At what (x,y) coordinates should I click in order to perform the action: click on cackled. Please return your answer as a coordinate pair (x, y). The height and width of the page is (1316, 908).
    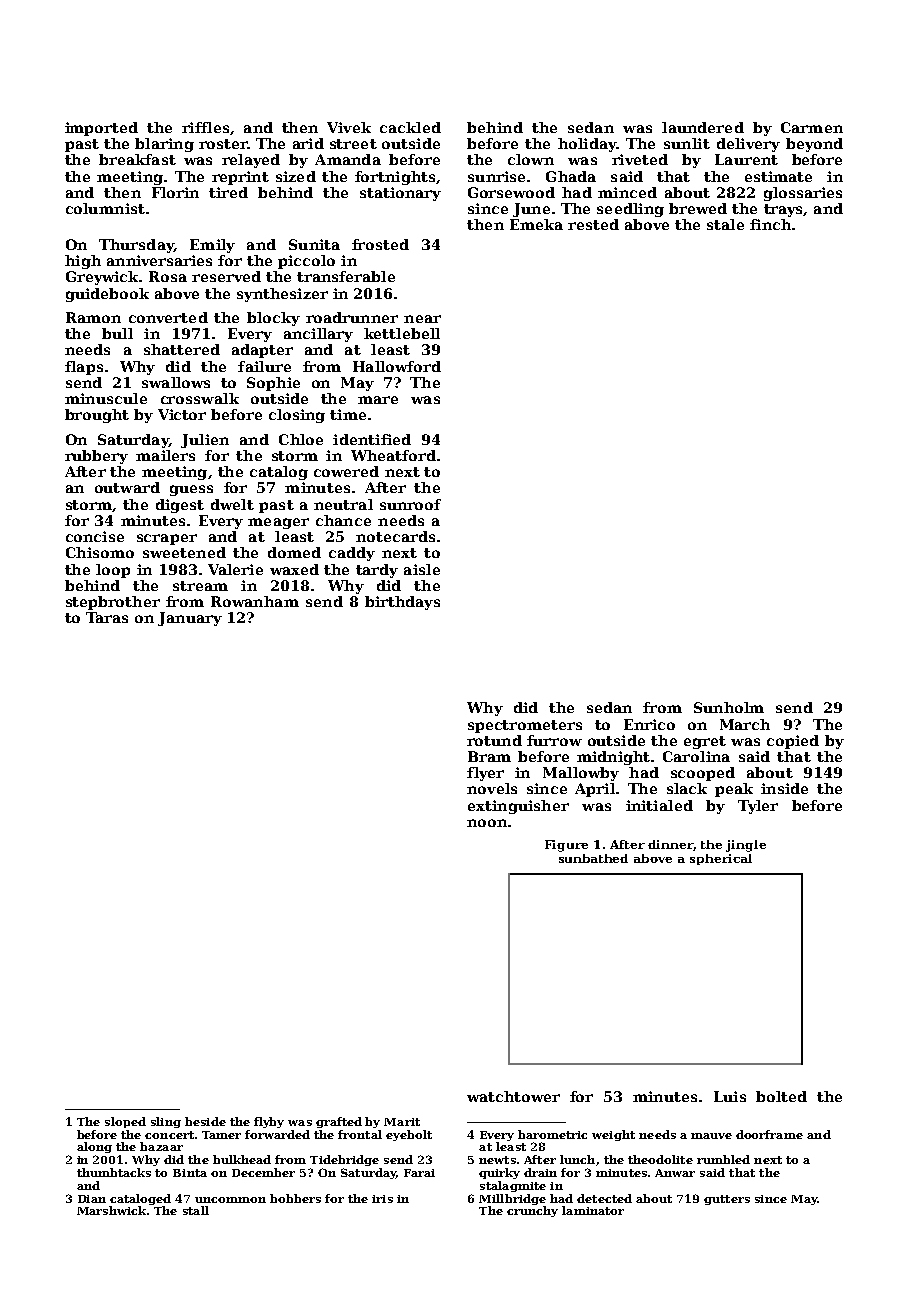
    Looking at the image, I should click on (410, 127).
